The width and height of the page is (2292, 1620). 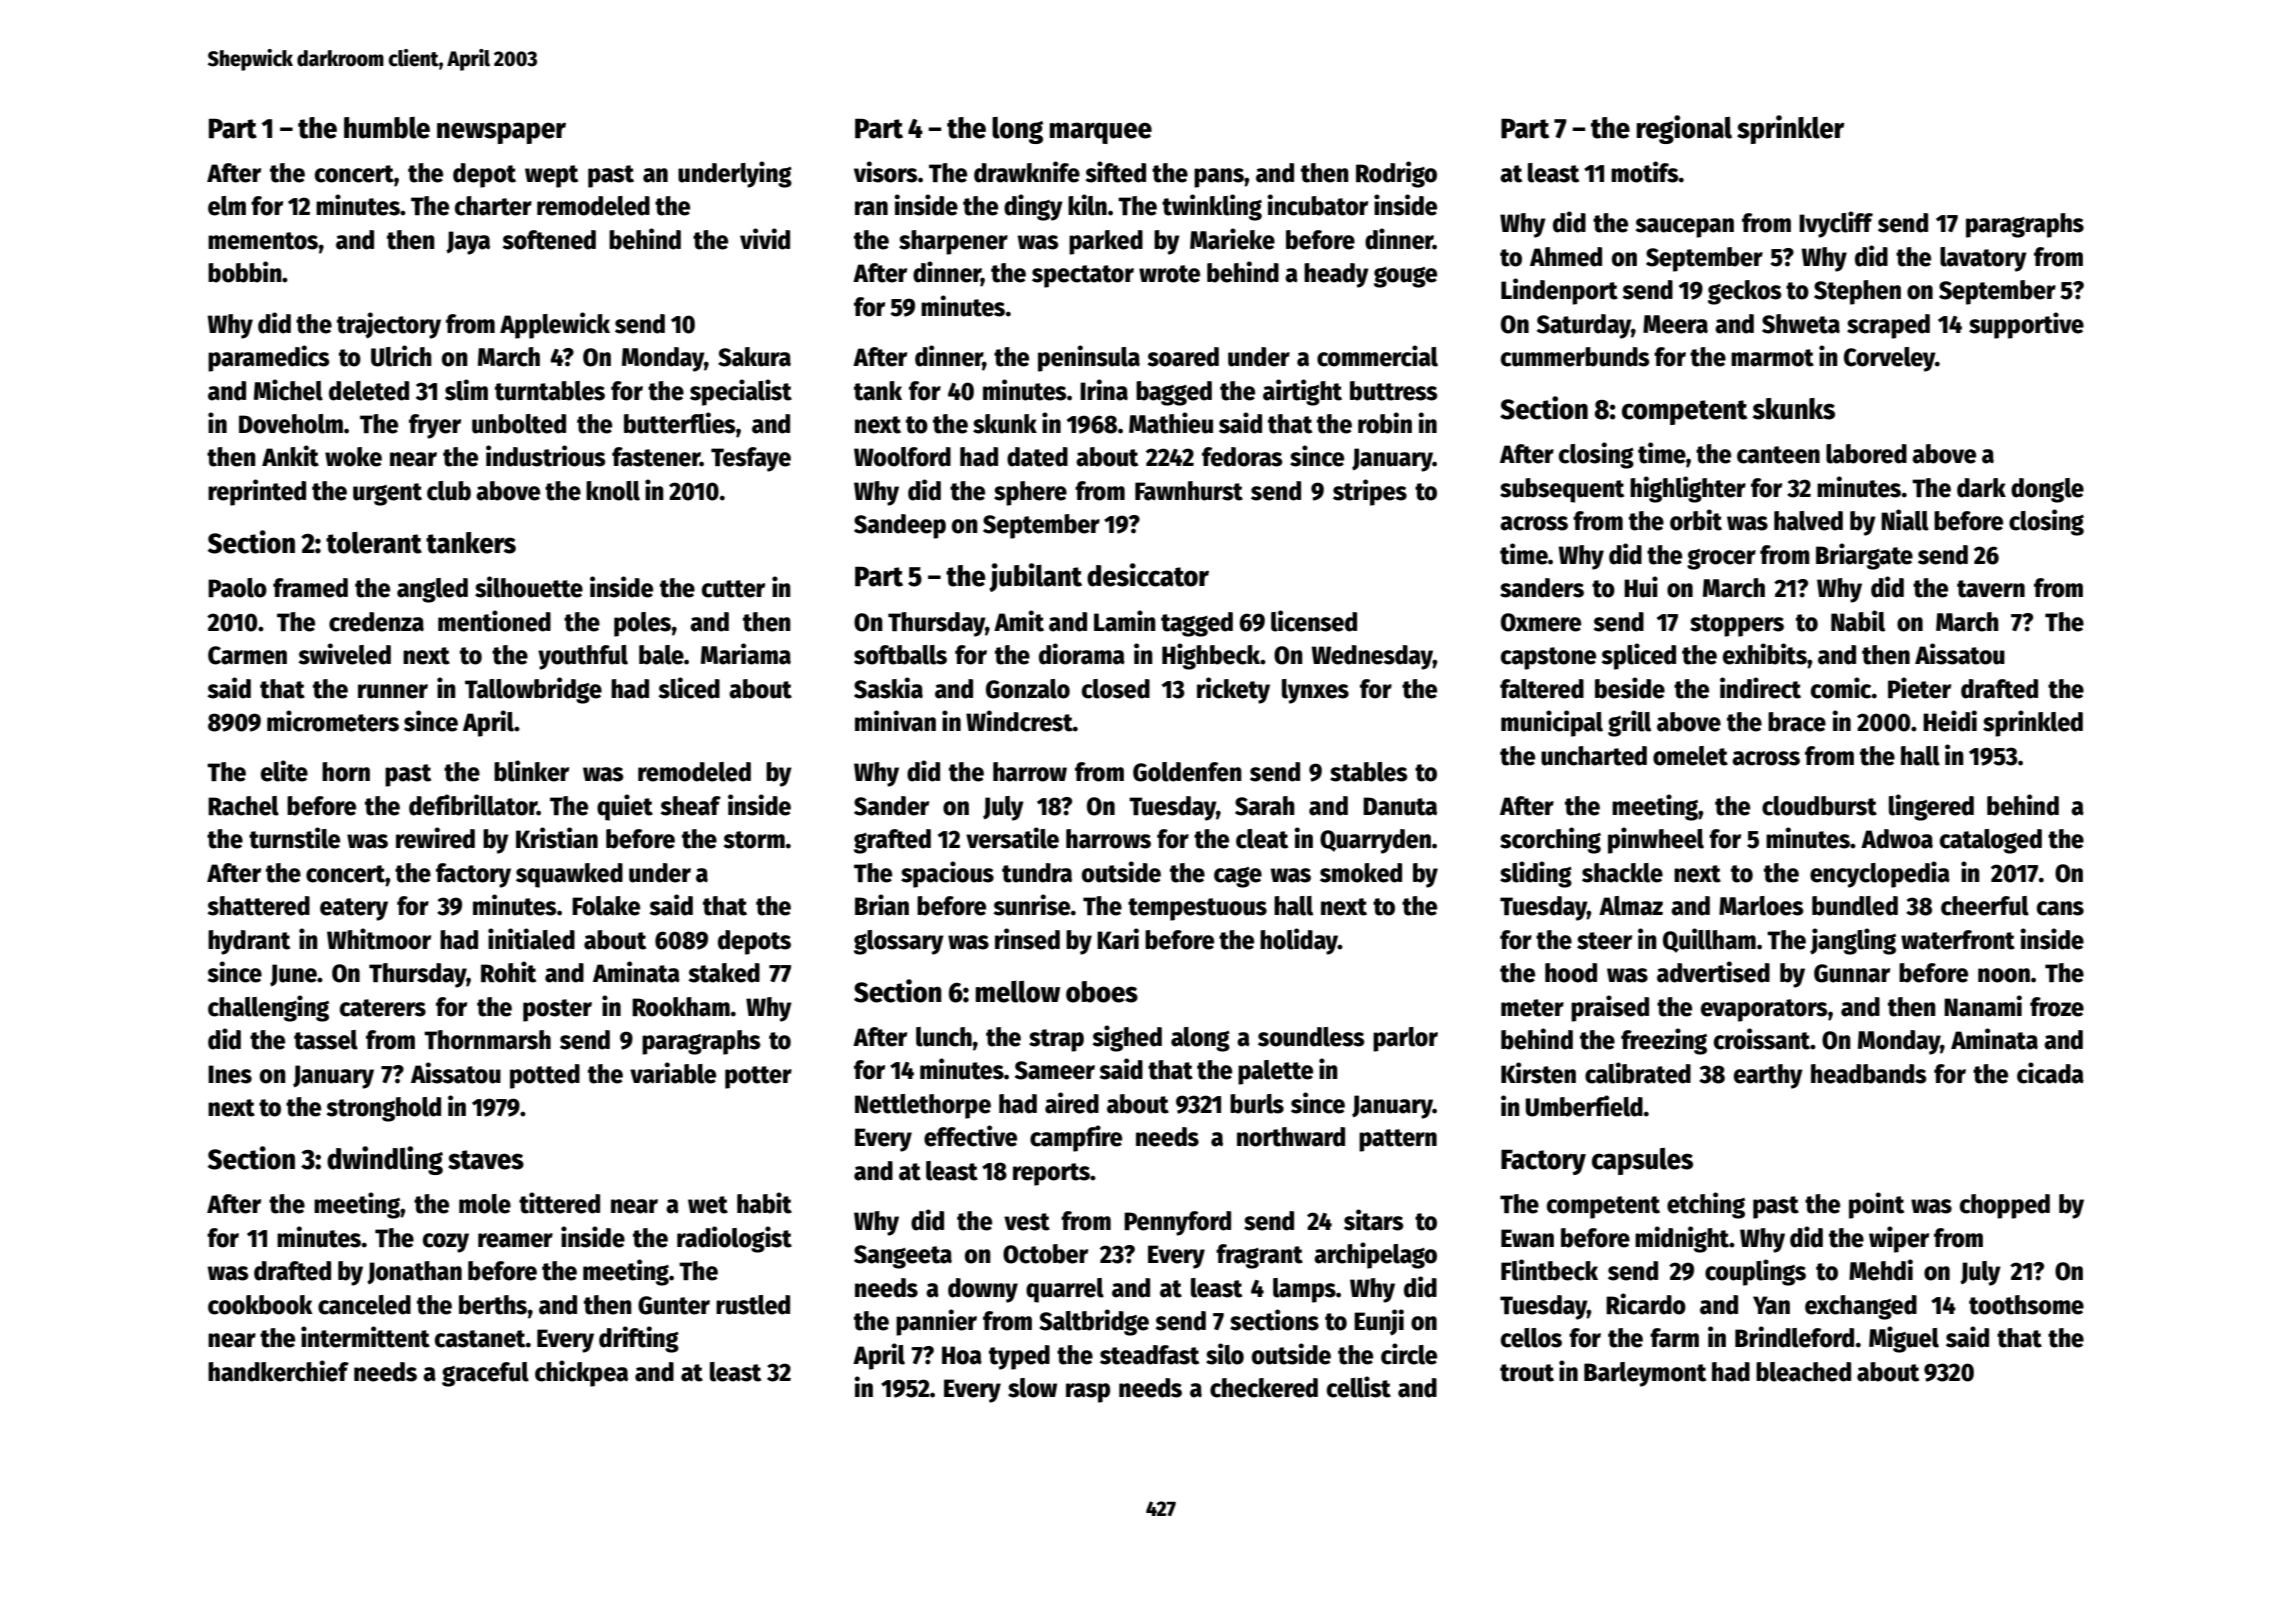 I want to click on lynxes, so click(x=1315, y=691).
